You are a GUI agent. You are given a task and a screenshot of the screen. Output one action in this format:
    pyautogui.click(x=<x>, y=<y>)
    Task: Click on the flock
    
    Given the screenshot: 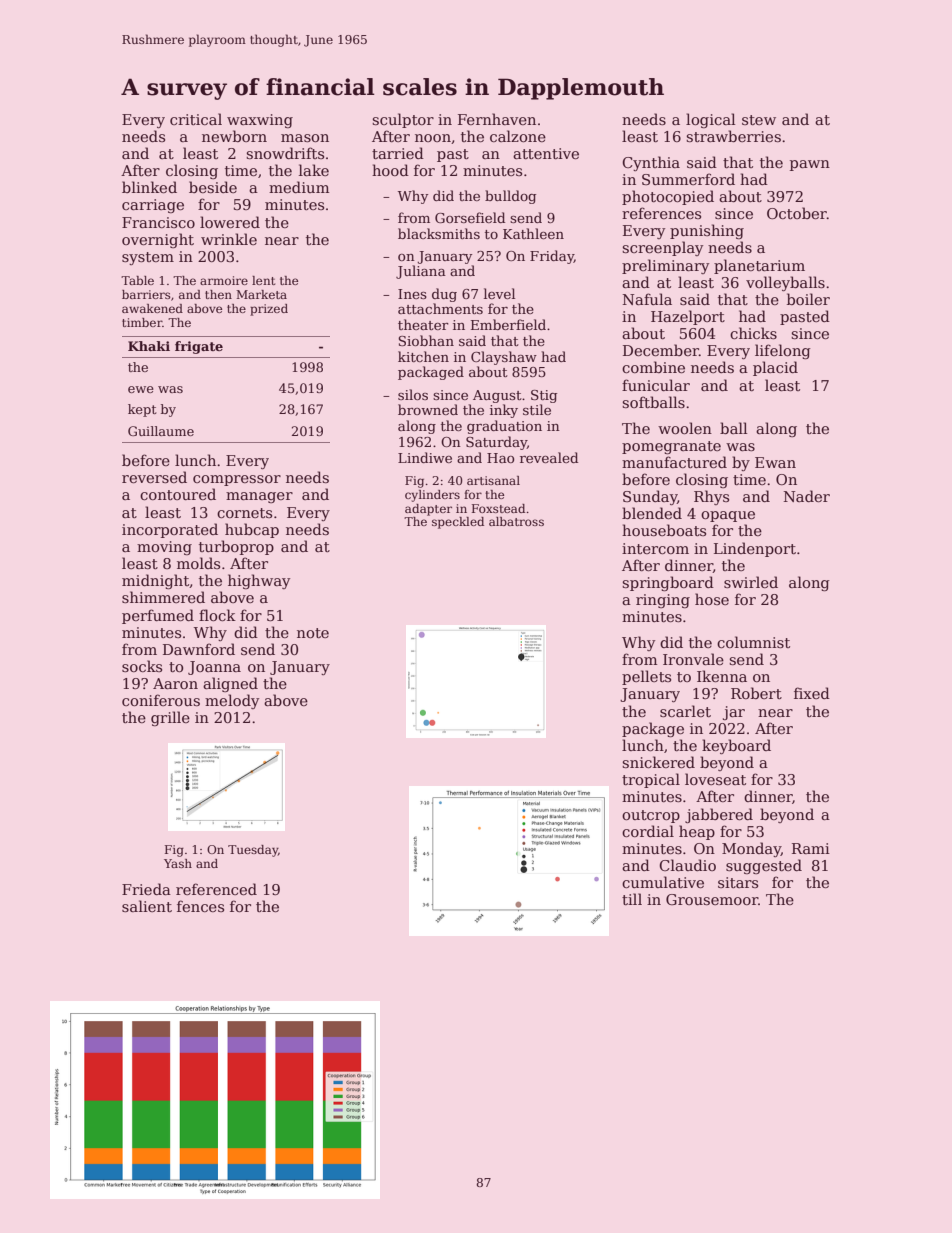 What is the action you would take?
    pyautogui.click(x=217, y=615)
